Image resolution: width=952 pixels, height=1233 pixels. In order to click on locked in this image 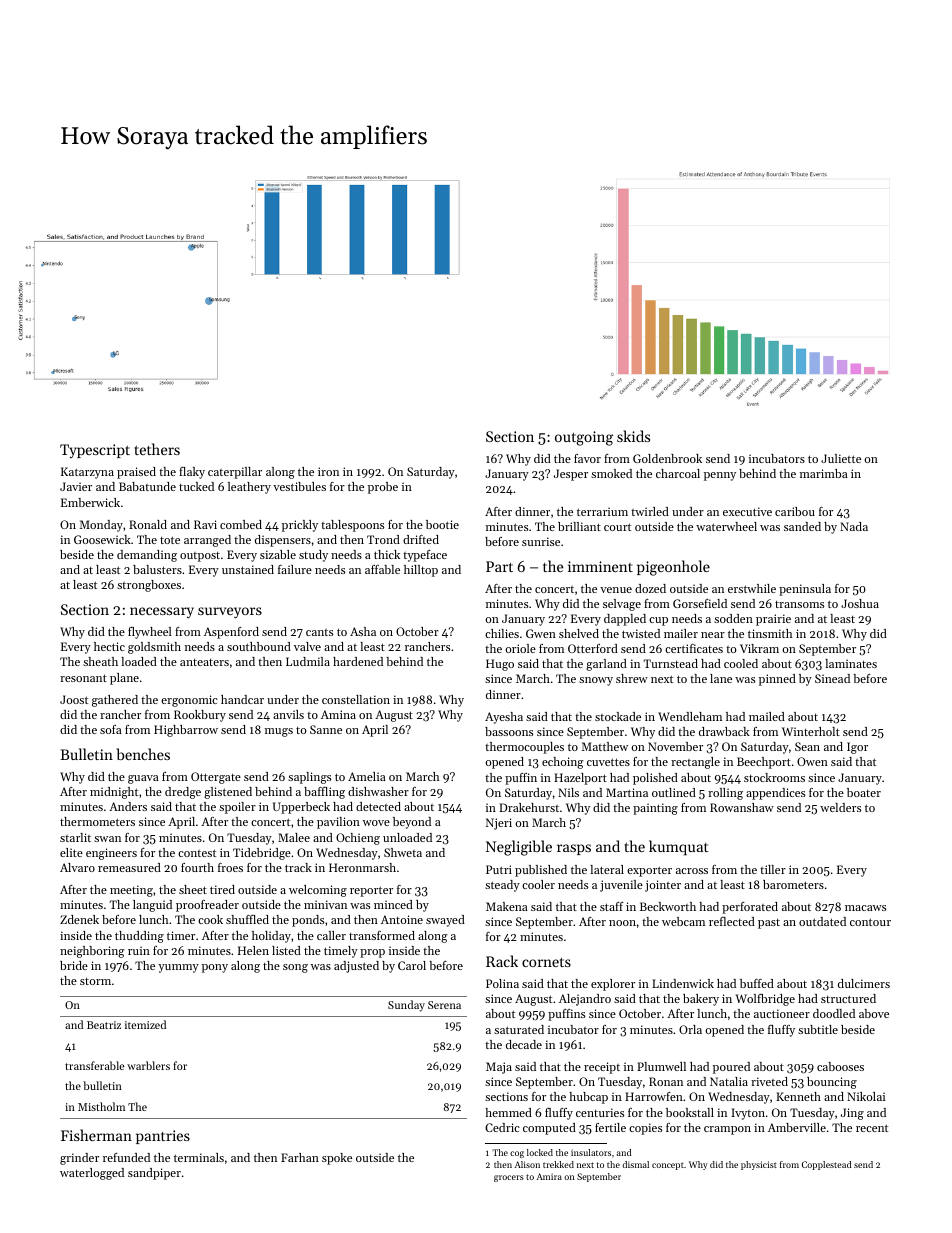, I will do `click(540, 1152)`.
